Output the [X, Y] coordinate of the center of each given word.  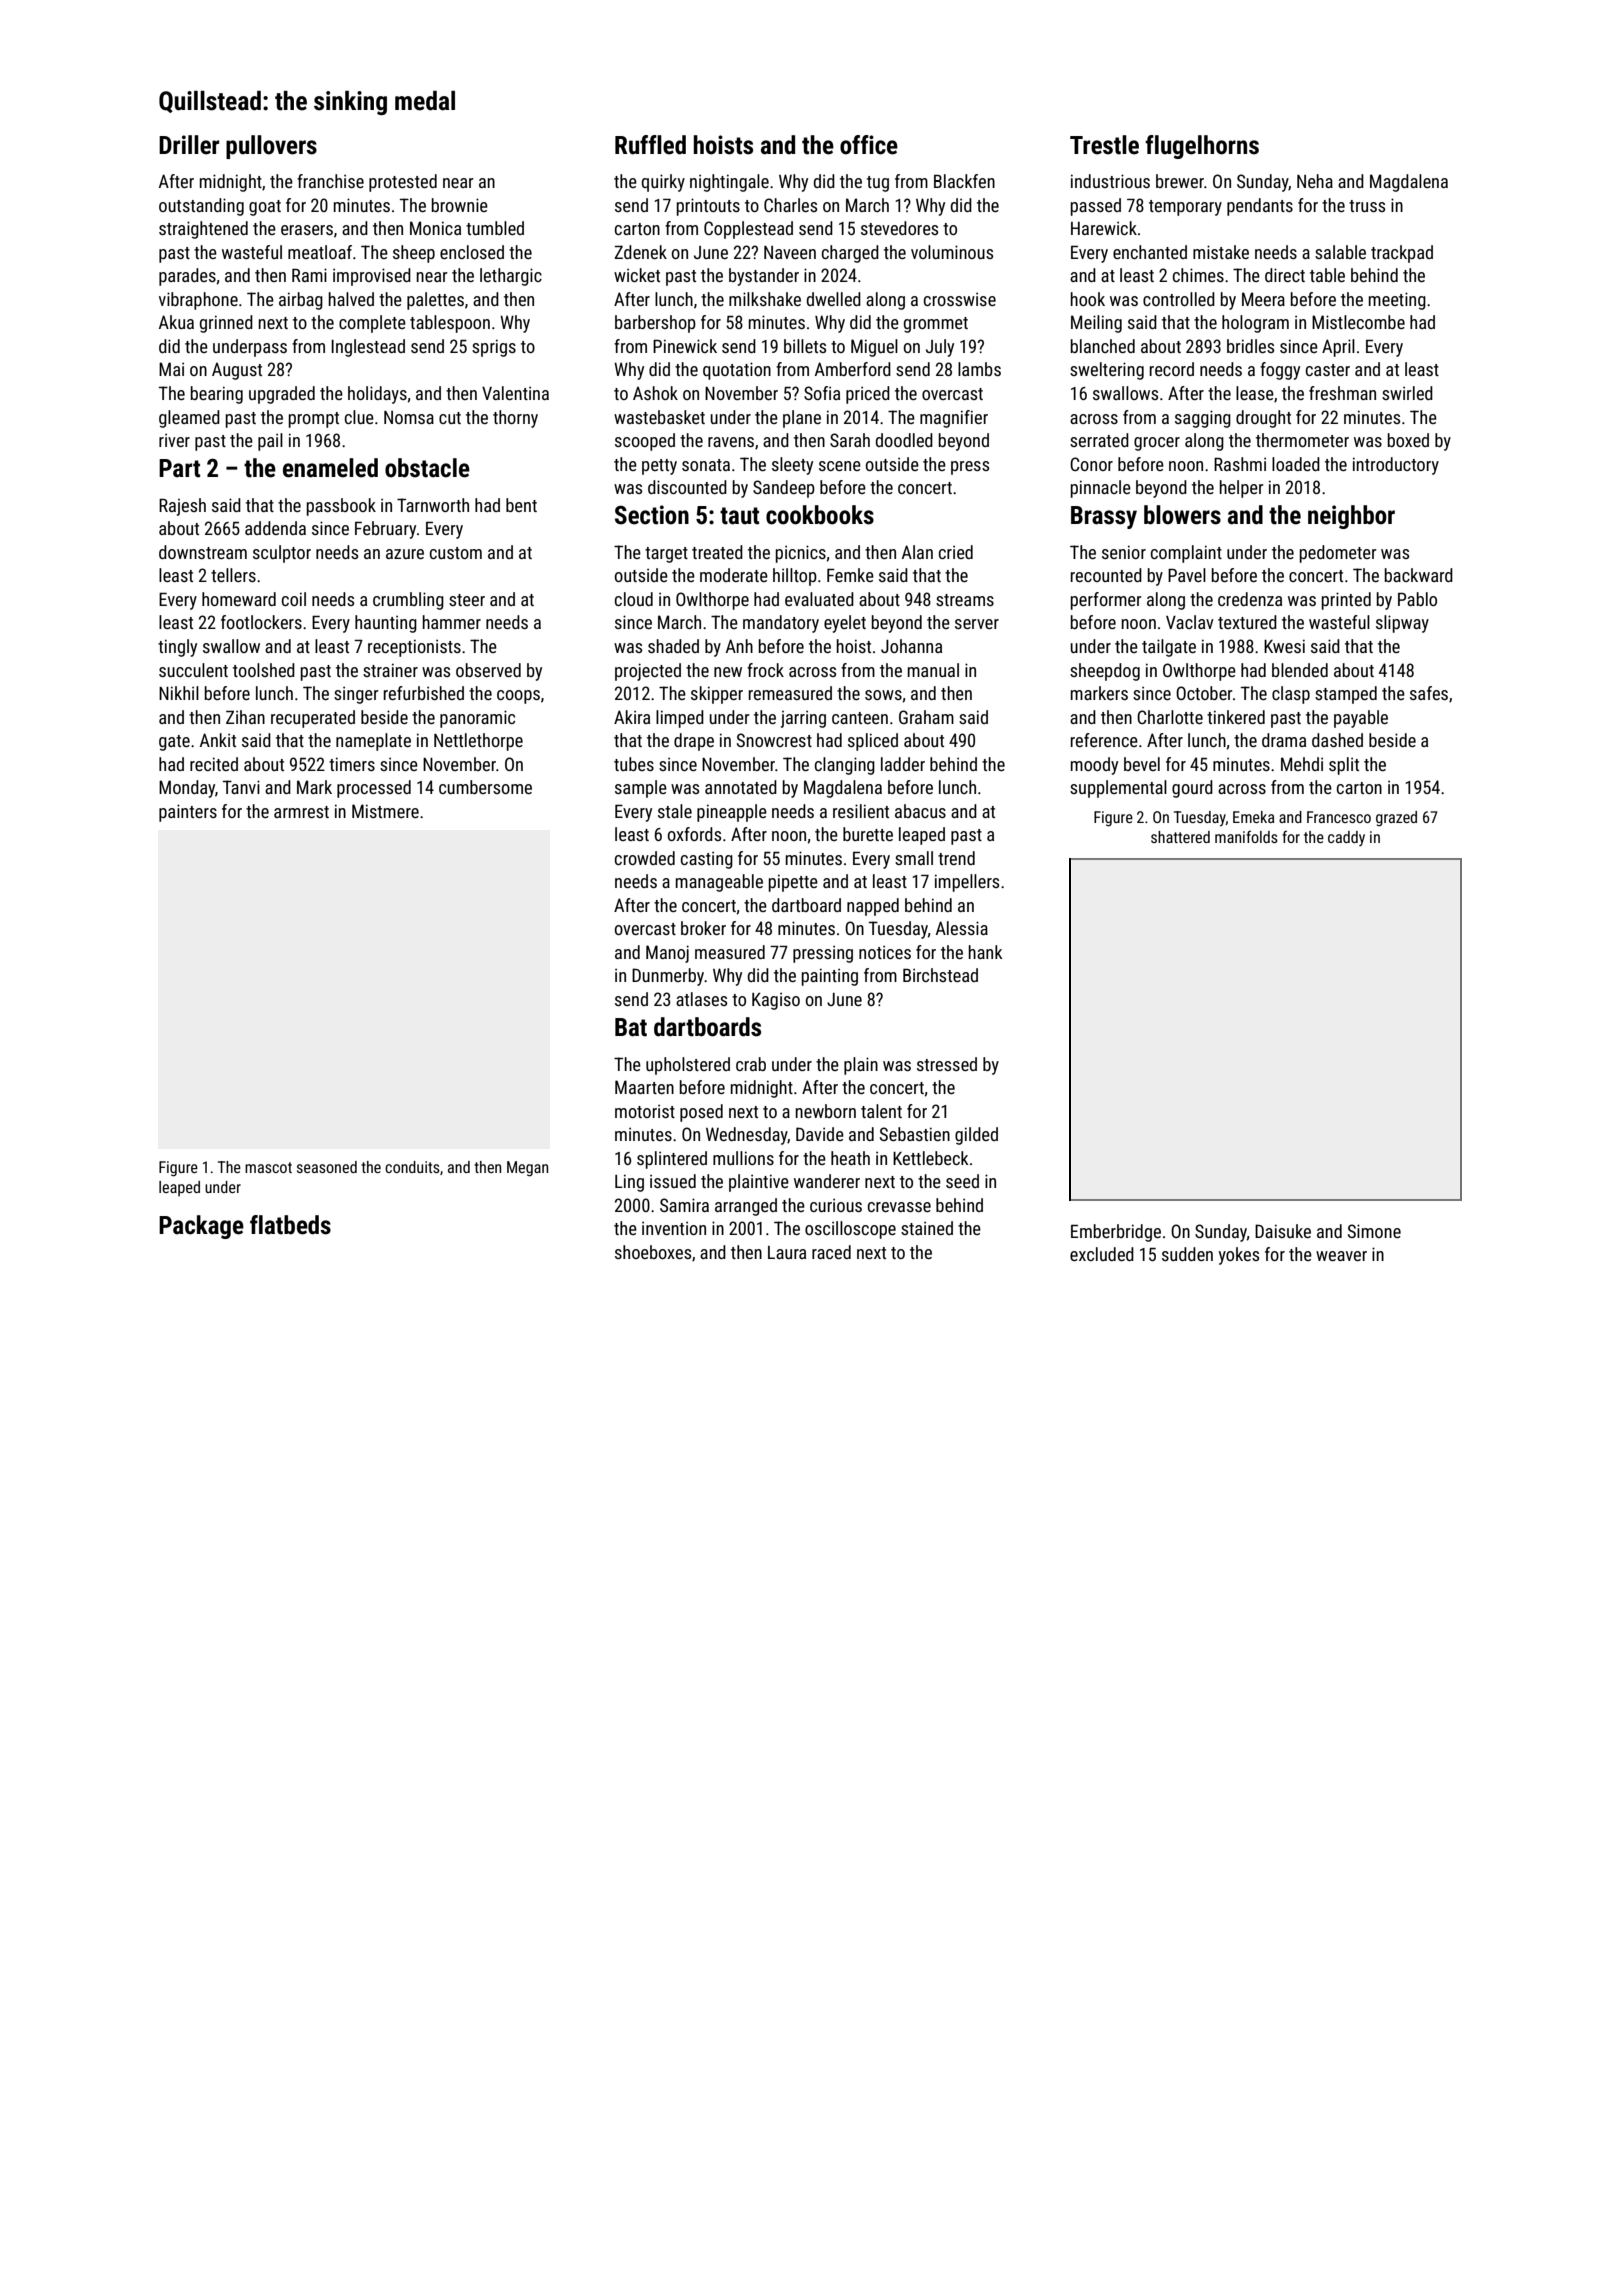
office [869, 145]
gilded [976, 1136]
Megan [527, 1169]
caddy [1346, 838]
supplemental [1118, 789]
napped [873, 907]
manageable [719, 883]
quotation [737, 371]
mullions [743, 1158]
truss [1367, 206]
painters [188, 813]
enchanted [1150, 252]
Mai [171, 369]
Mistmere [385, 811]
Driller [189, 145]
